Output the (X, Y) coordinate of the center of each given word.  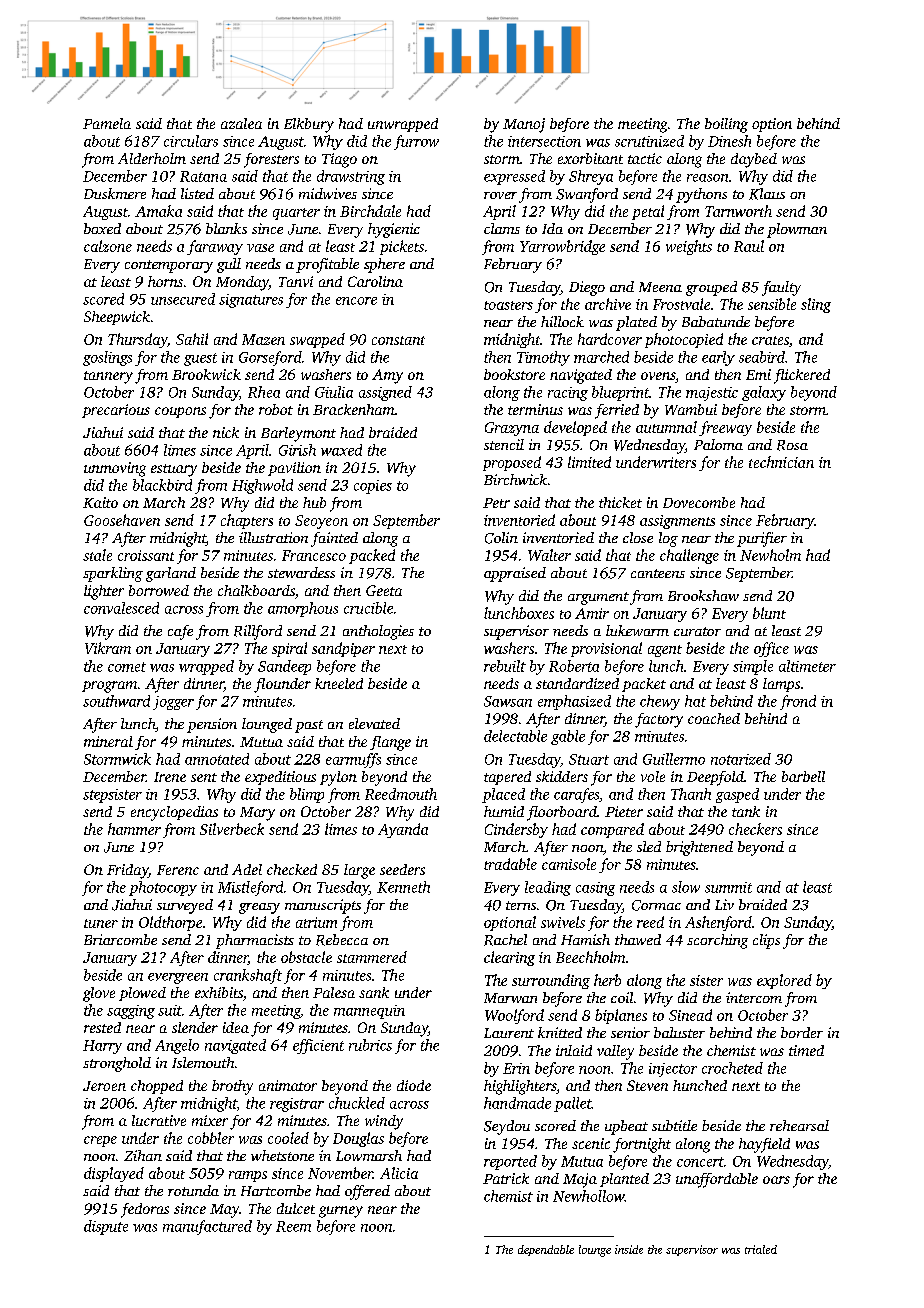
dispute (106, 1227)
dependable (546, 1250)
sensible (772, 304)
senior (630, 1032)
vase (260, 248)
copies (373, 487)
